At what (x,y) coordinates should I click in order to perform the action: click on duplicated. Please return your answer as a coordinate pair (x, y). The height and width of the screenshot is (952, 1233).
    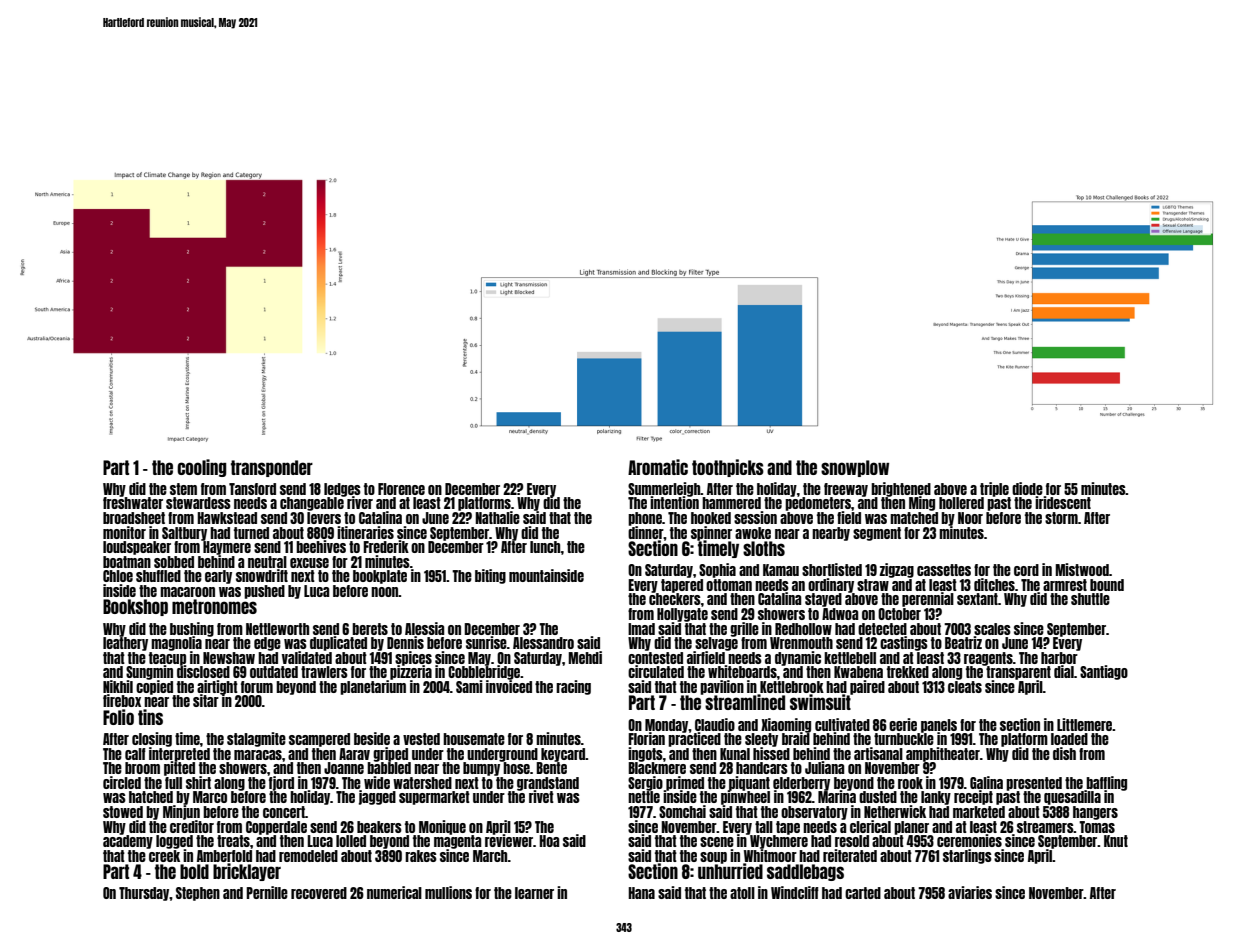
    Looking at the image, I should click on (338, 643).
